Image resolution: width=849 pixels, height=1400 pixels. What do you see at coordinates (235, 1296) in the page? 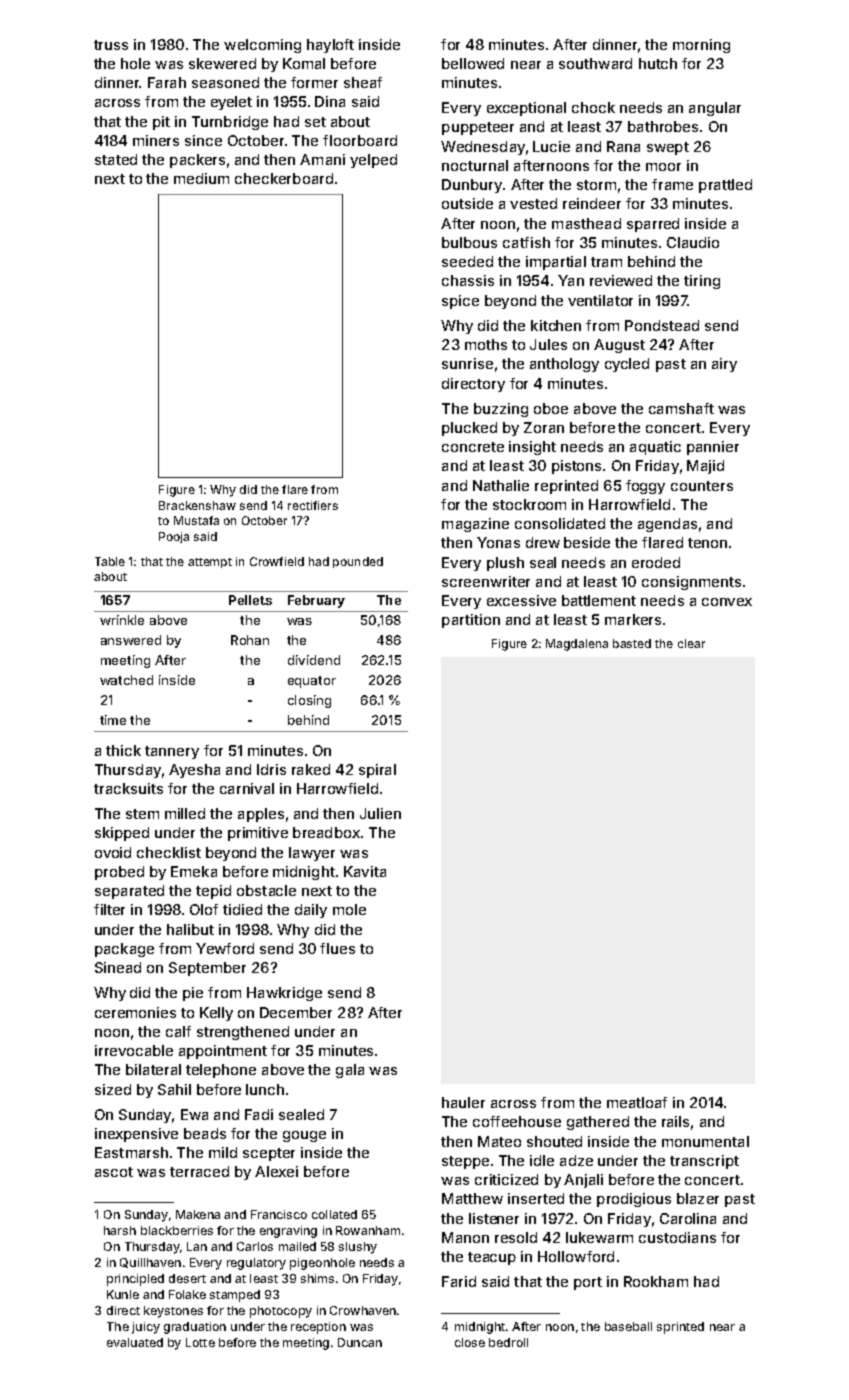
I see `stamped` at bounding box center [235, 1296].
